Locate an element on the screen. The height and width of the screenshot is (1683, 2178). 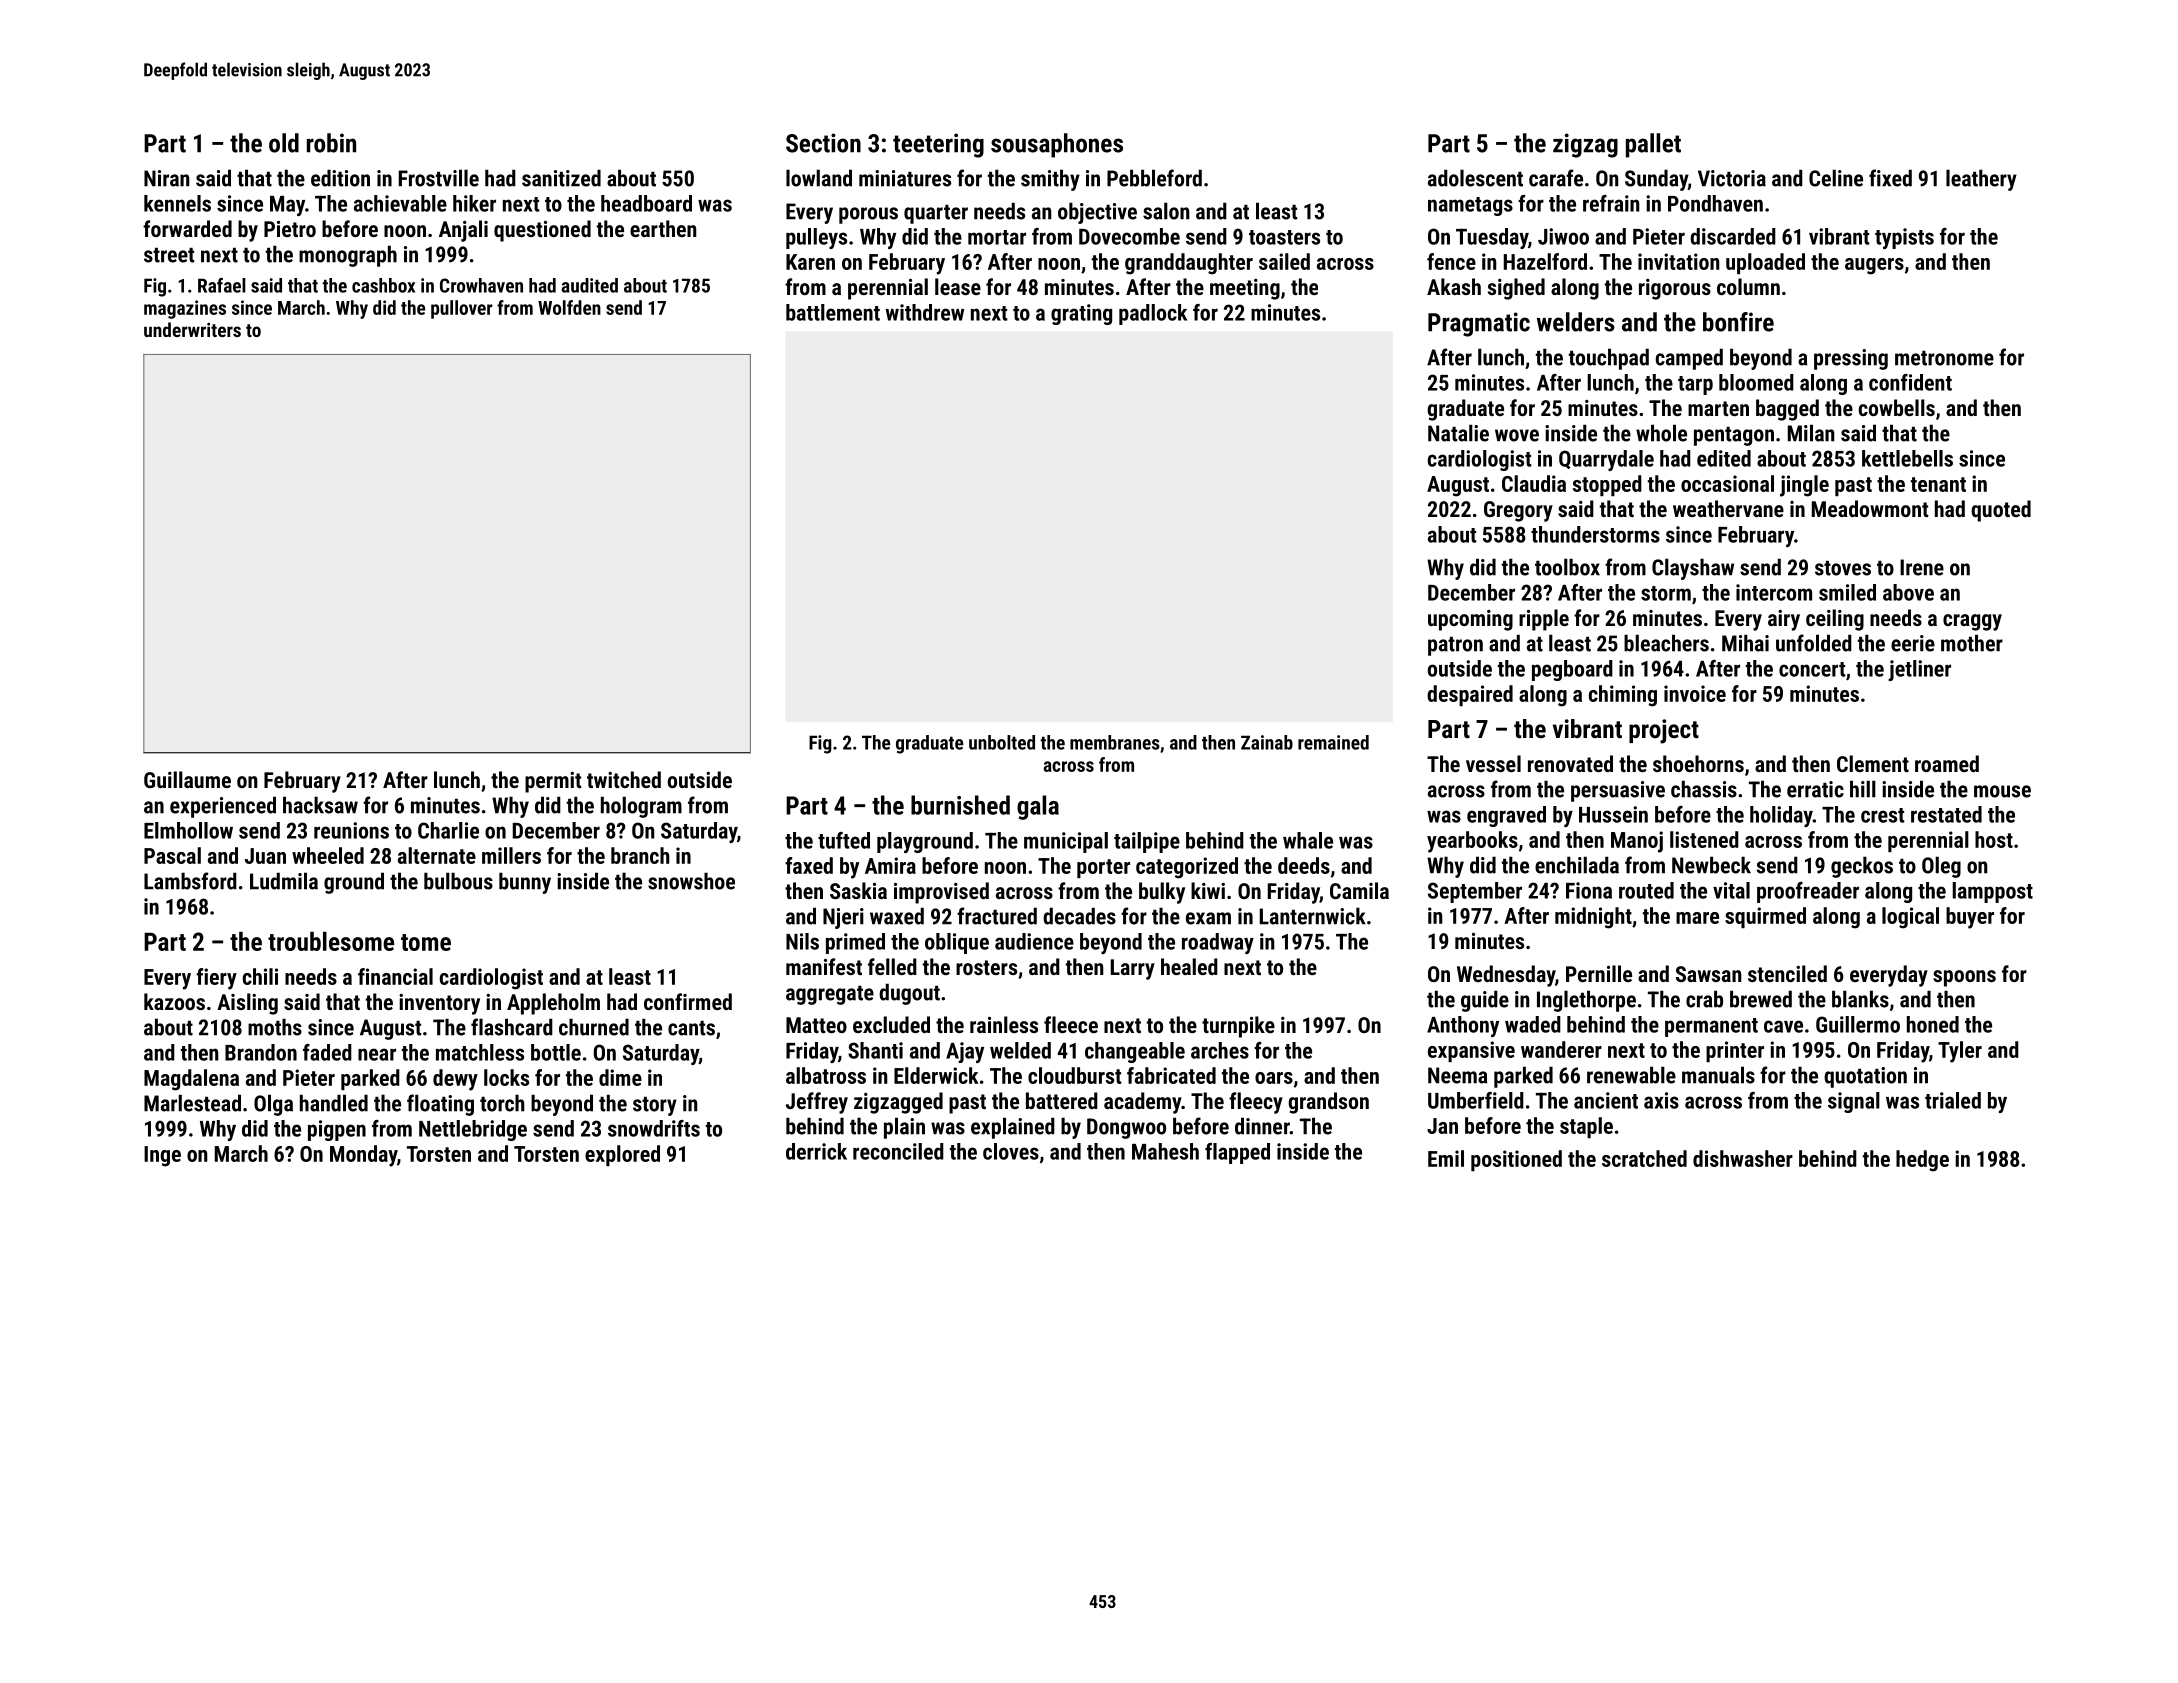
Guillaume is located at coordinates (187, 779).
